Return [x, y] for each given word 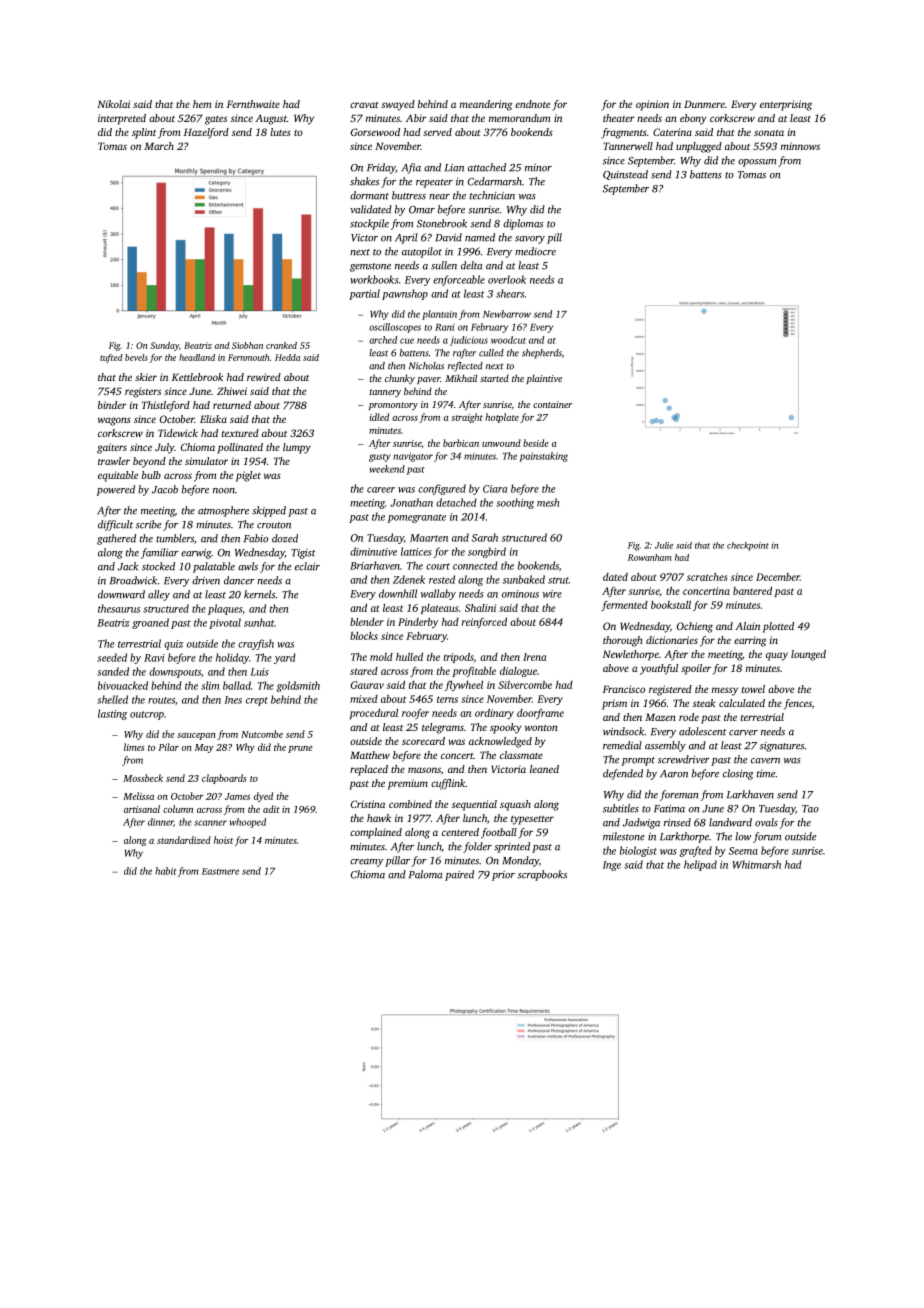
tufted [111, 358]
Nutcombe [262, 734]
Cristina [368, 804]
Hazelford [206, 133]
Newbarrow [507, 314]
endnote [532, 104]
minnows [800, 146]
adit [271, 809]
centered [460, 832]
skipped [269, 511]
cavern [765, 761]
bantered [752, 591]
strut [558, 580]
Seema [743, 851]
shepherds [542, 354]
